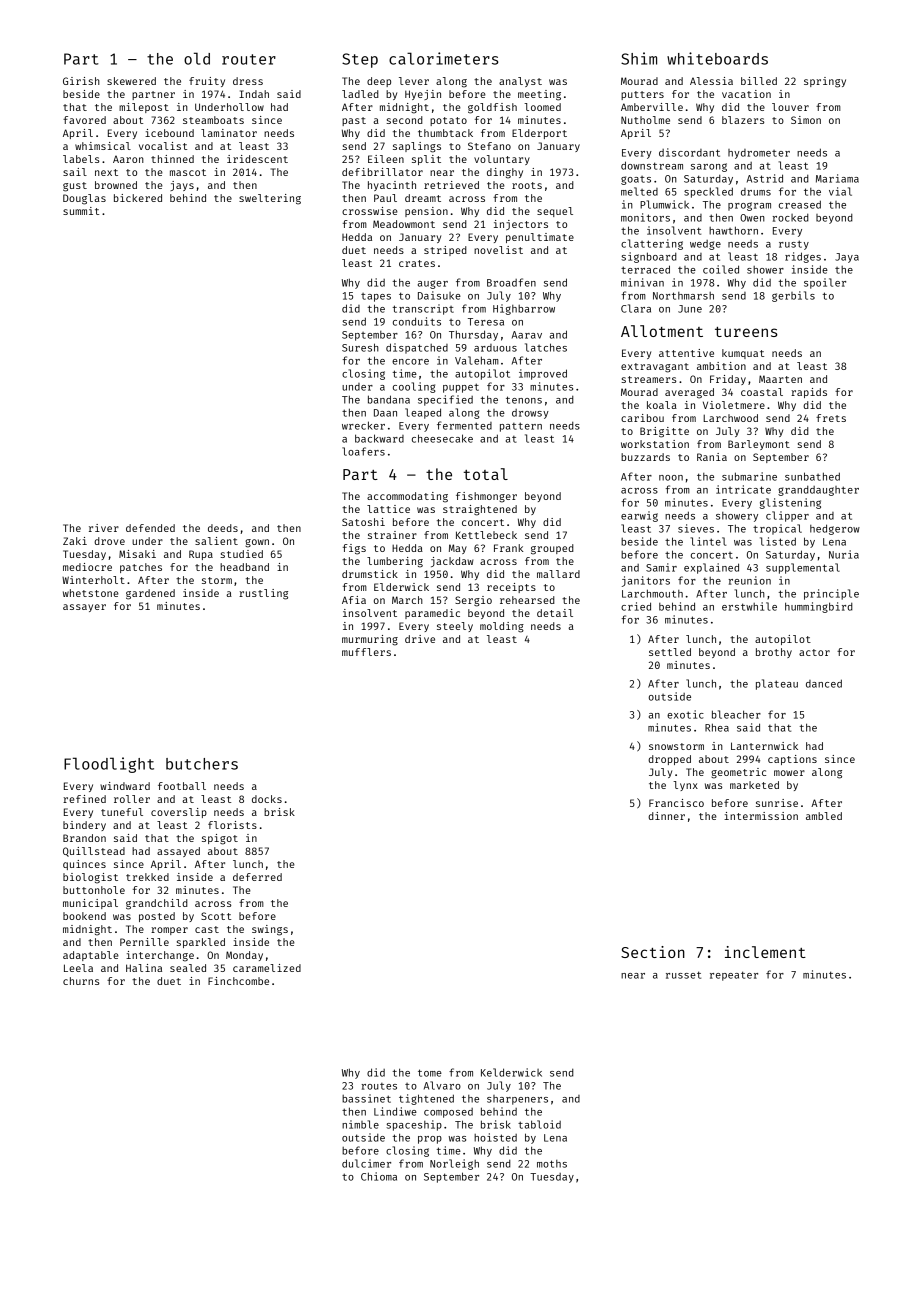  I want to click on nimble, so click(360, 1124).
